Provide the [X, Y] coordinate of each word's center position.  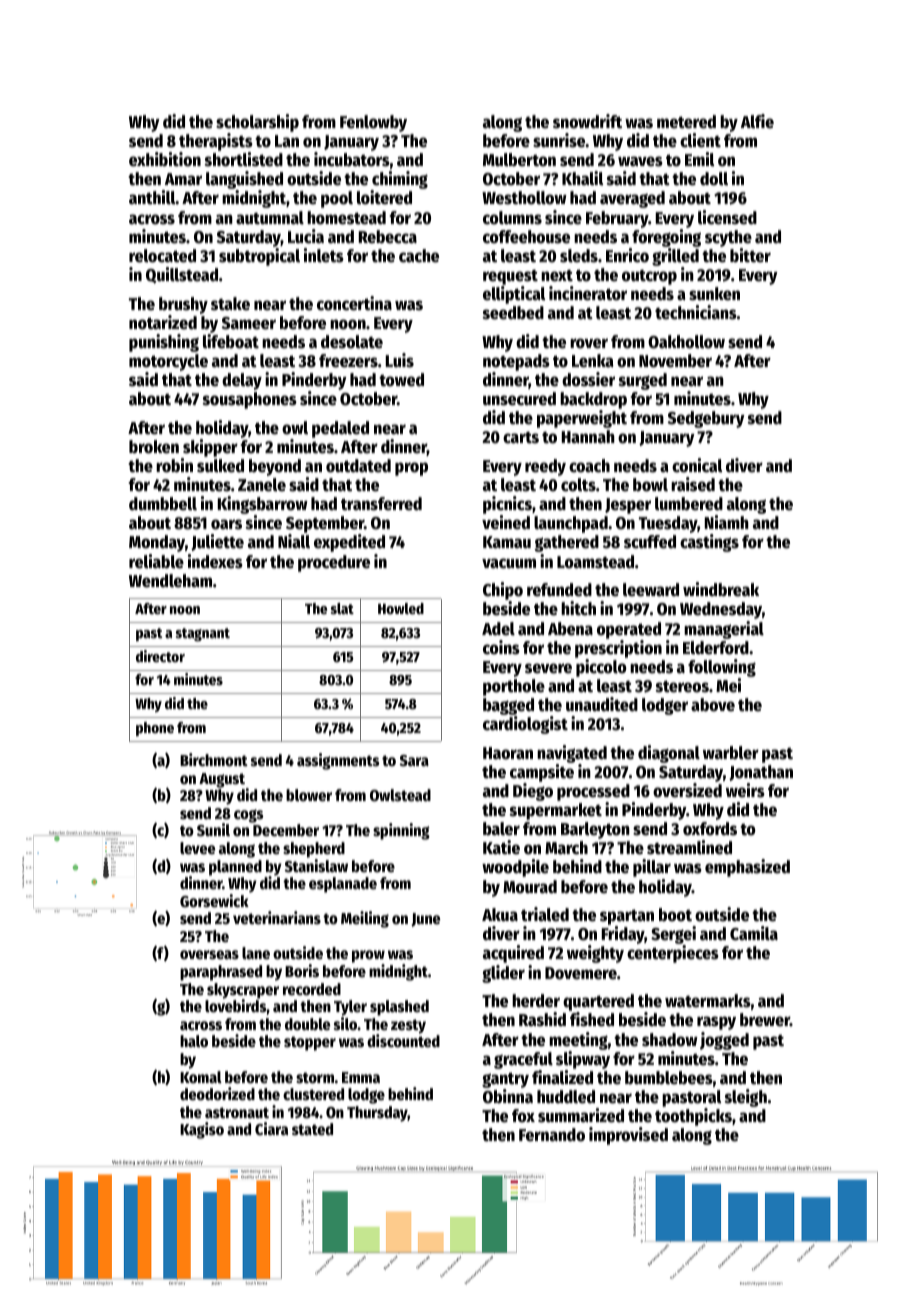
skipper [210, 448]
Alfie [757, 121]
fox [523, 1116]
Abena [570, 629]
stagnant [203, 635]
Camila [754, 933]
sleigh [746, 1098]
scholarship [257, 123]
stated [312, 1129]
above [713, 705]
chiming [400, 180]
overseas [209, 955]
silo [345, 1024]
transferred [381, 504]
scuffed [650, 542]
